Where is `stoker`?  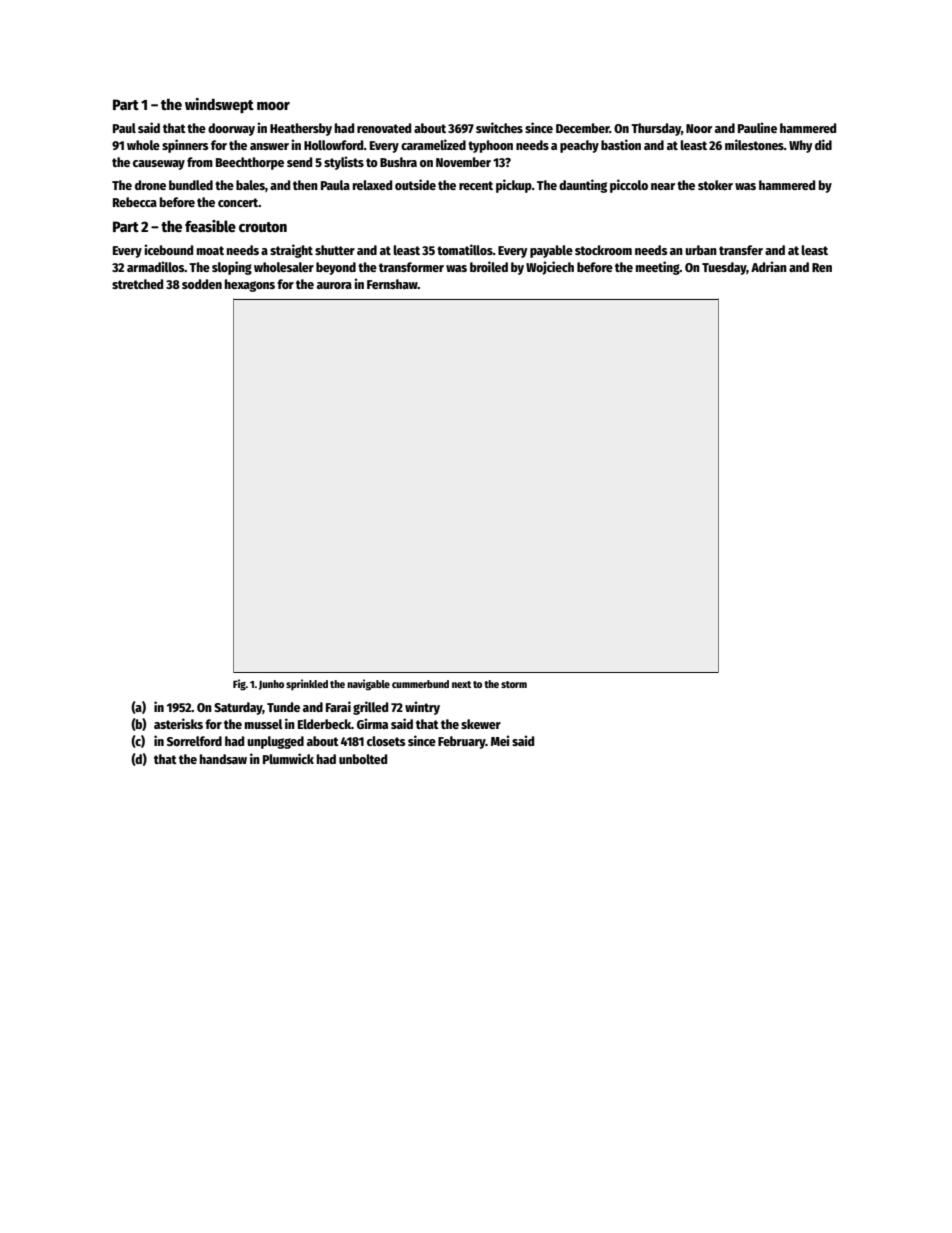 stoker is located at coordinates (715, 185).
